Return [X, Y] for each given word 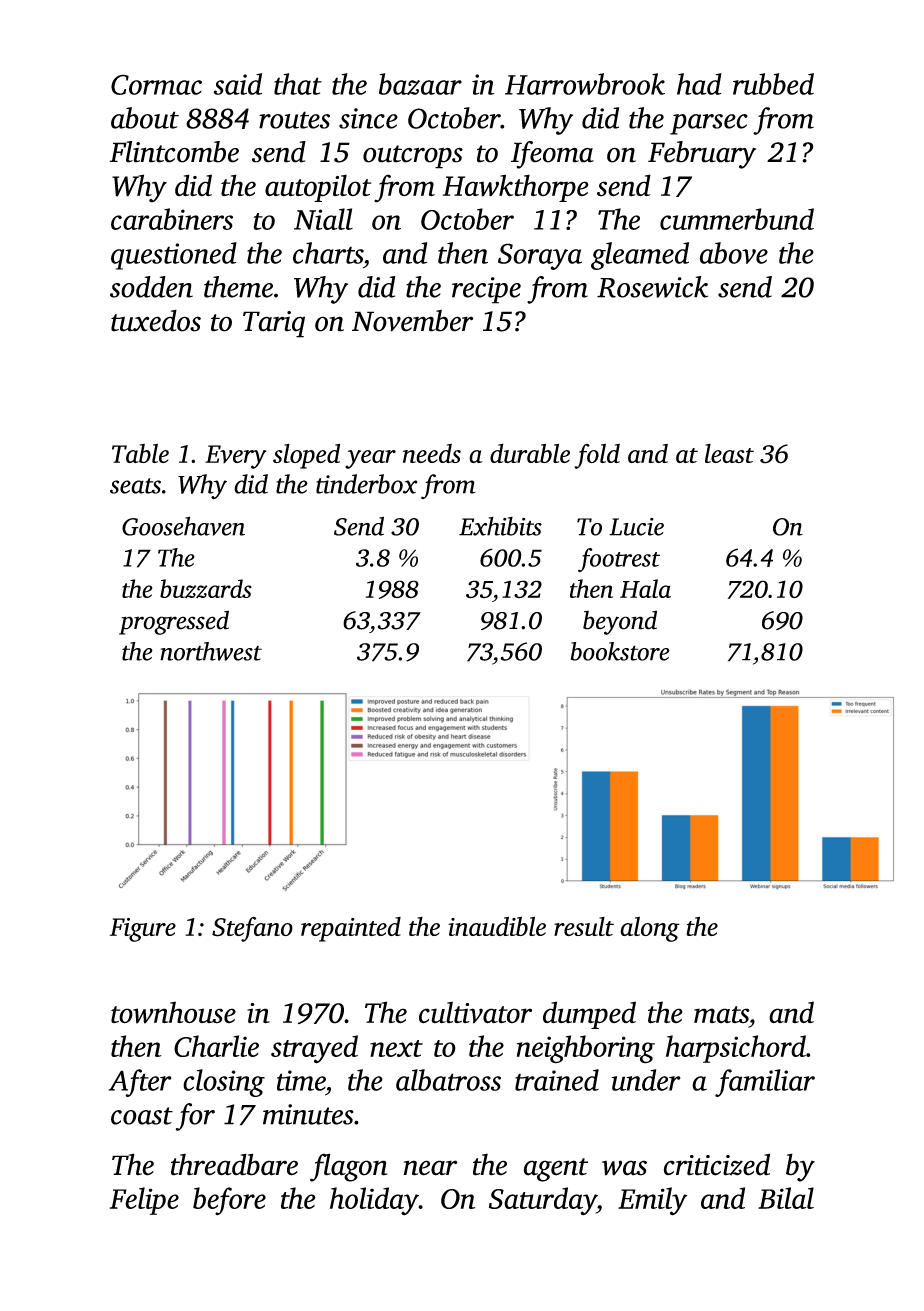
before [229, 1201]
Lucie [636, 527]
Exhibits [500, 526]
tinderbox [366, 484]
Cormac [156, 84]
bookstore [620, 651]
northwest [211, 651]
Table [140, 453]
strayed [314, 1049]
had [699, 84]
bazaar [420, 84]
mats [721, 1015]
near [430, 1168]
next [396, 1048]
